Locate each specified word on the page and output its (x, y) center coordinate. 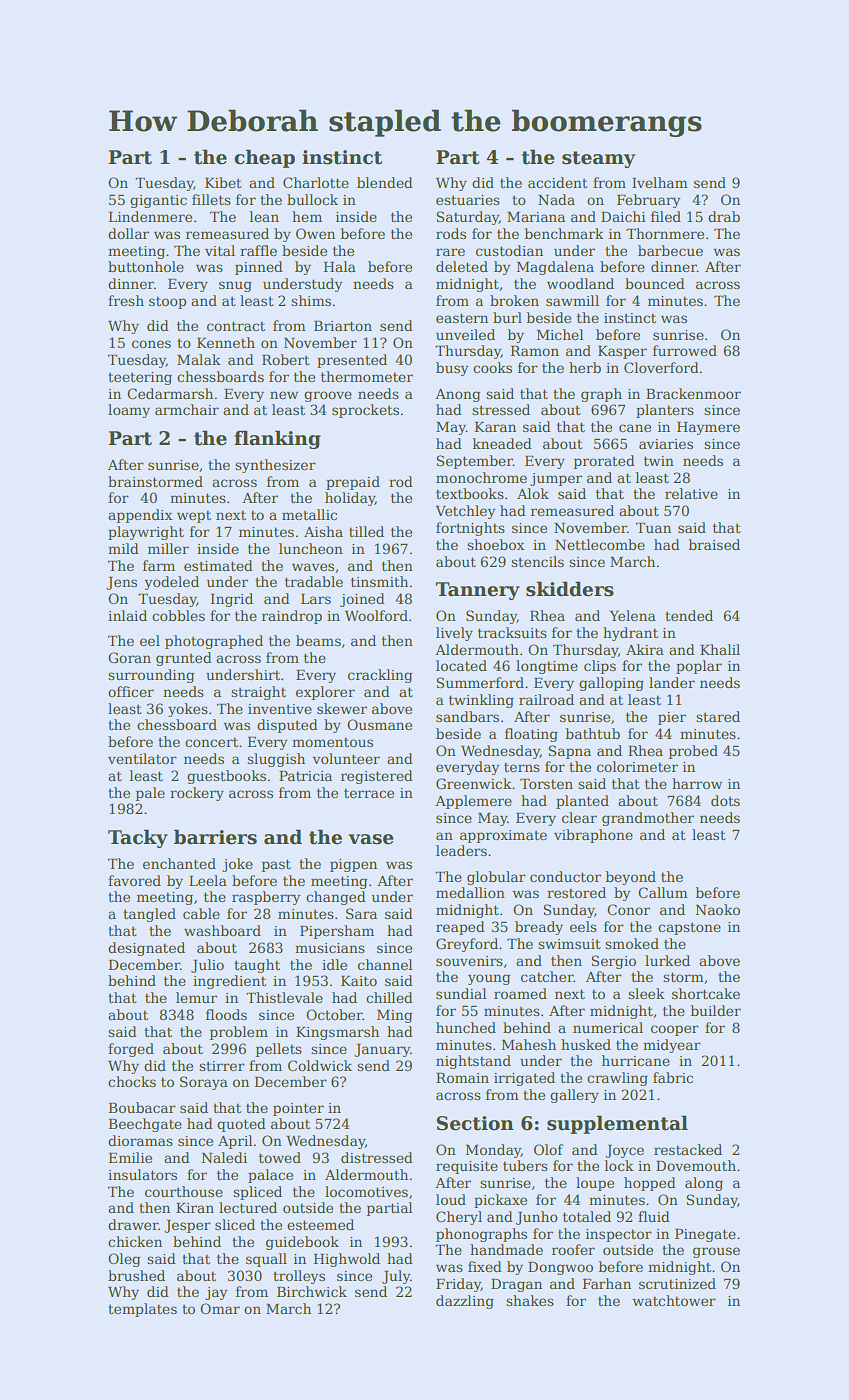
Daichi (623, 216)
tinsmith (379, 581)
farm (159, 565)
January (382, 1050)
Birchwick (312, 1291)
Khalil (720, 649)
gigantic (158, 201)
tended (689, 615)
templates (142, 1310)
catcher (547, 976)
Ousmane (379, 724)
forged (131, 1050)
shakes (530, 1300)
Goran (129, 657)
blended (385, 182)
